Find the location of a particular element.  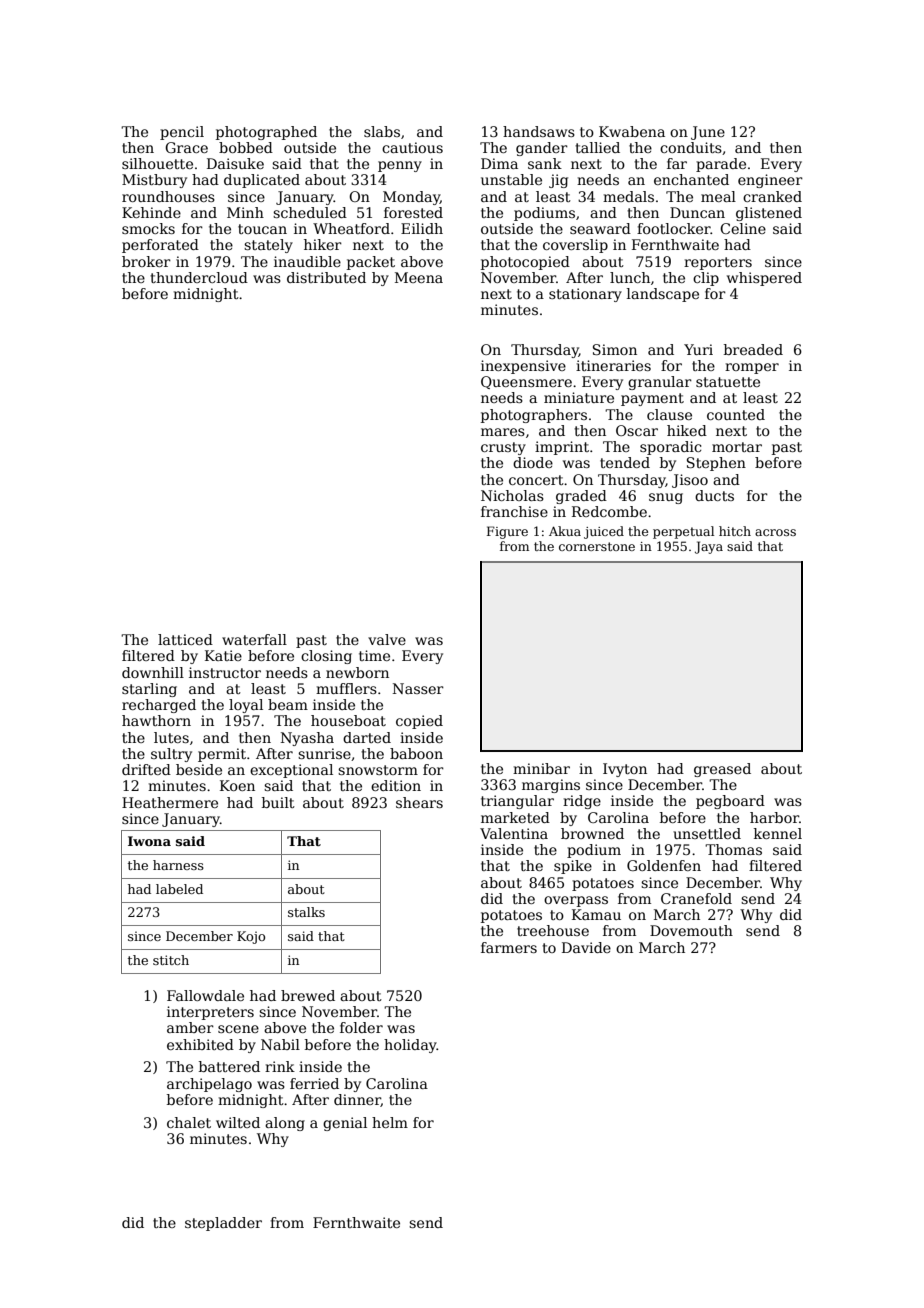

across is located at coordinates (775, 532).
